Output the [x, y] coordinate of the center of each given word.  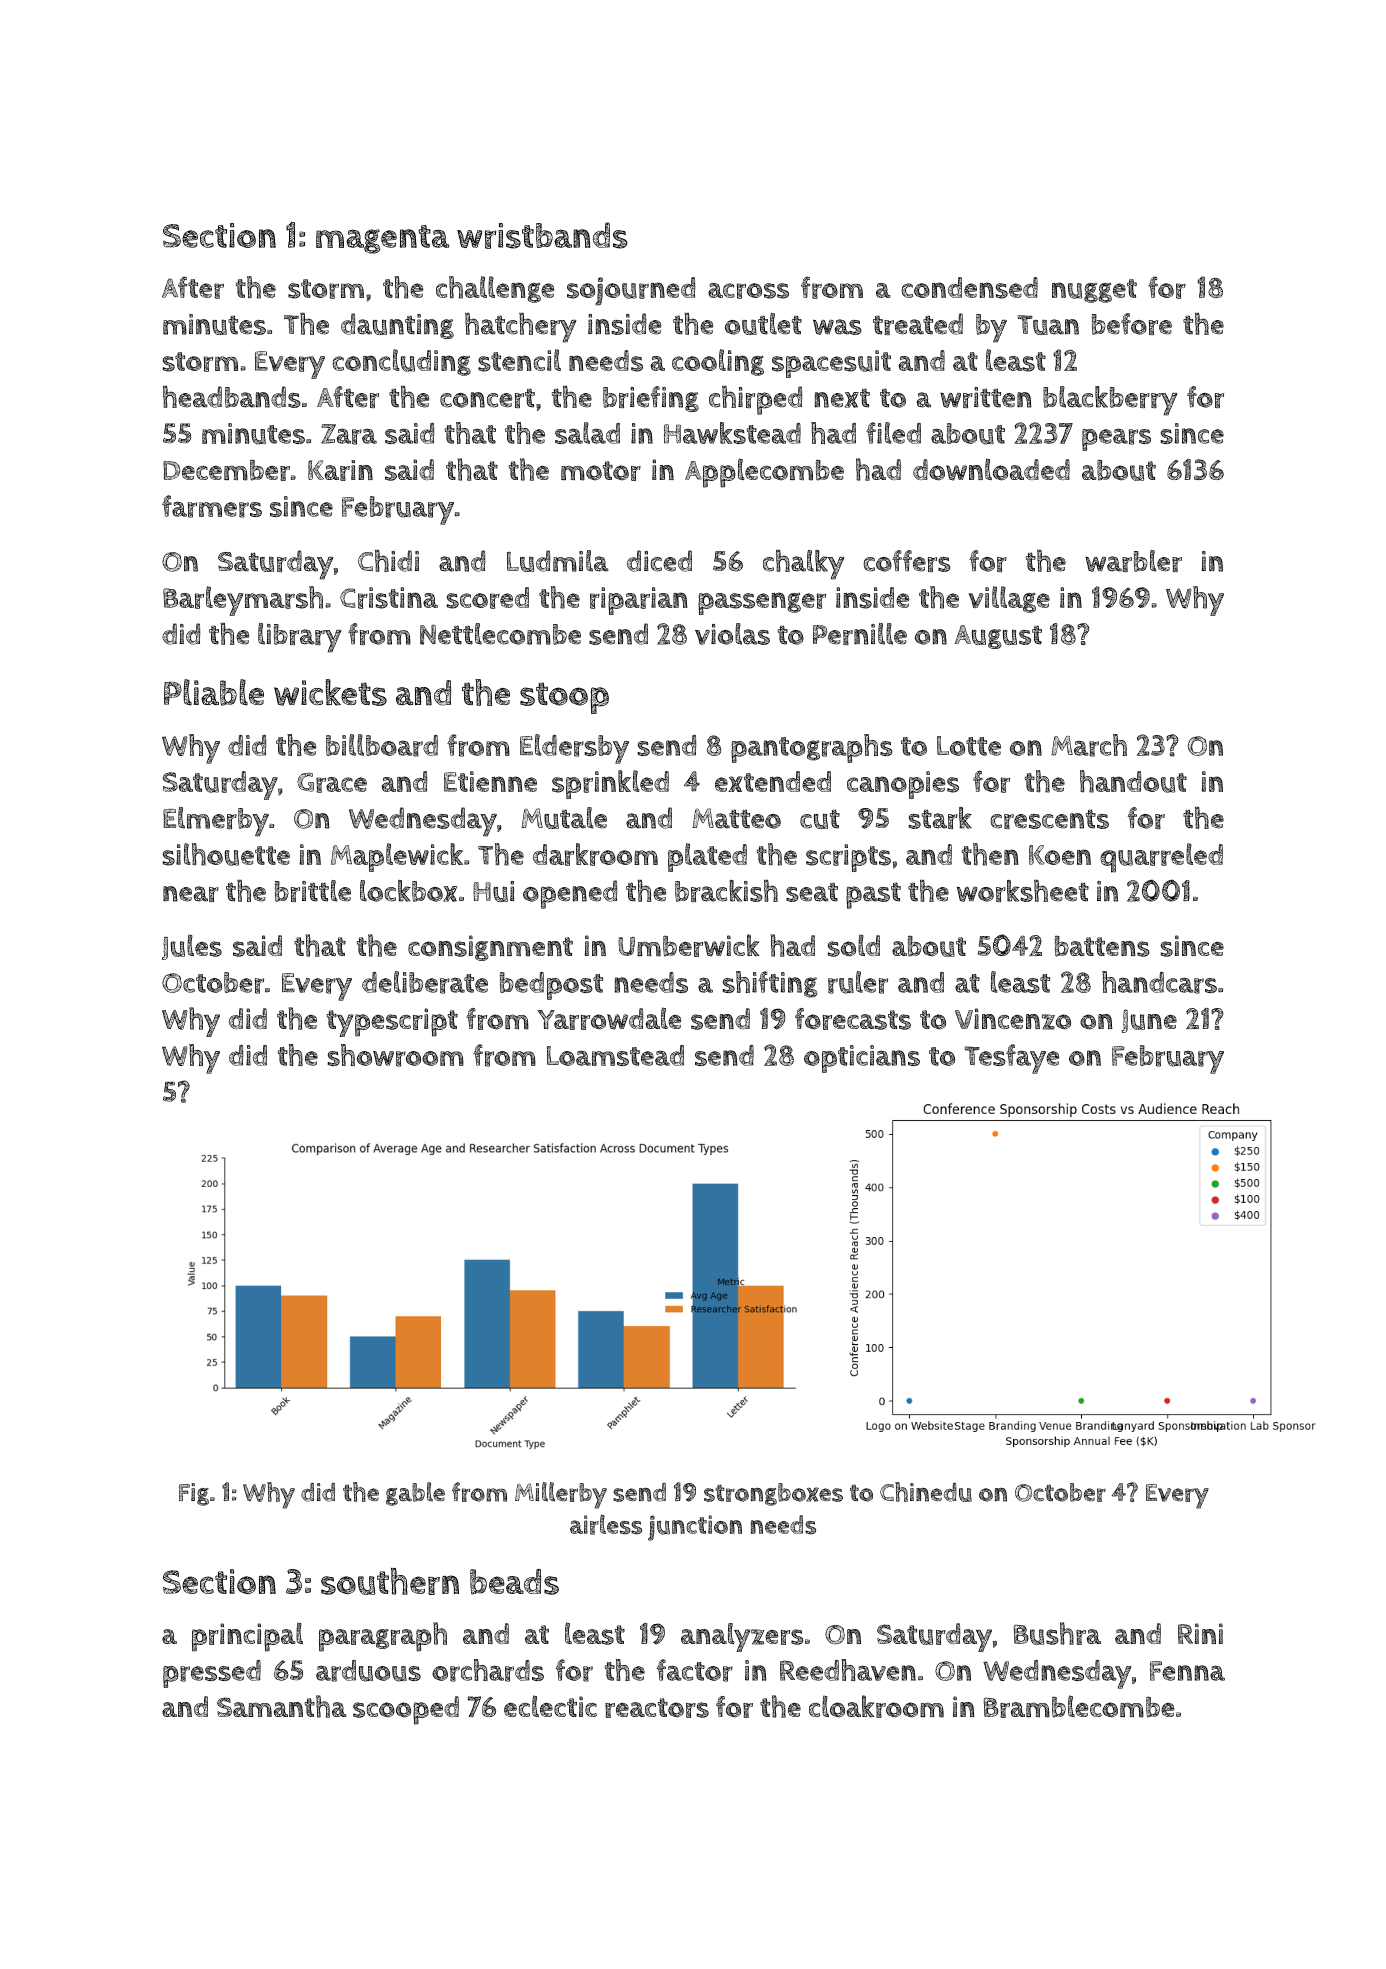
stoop [564, 698]
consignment [490, 948]
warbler [1133, 561]
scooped [406, 1710]
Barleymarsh [243, 601]
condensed [970, 288]
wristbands [542, 235]
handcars [1159, 982]
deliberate [425, 982]
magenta [382, 239]
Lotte [969, 746]
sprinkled [610, 784]
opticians [862, 1059]
